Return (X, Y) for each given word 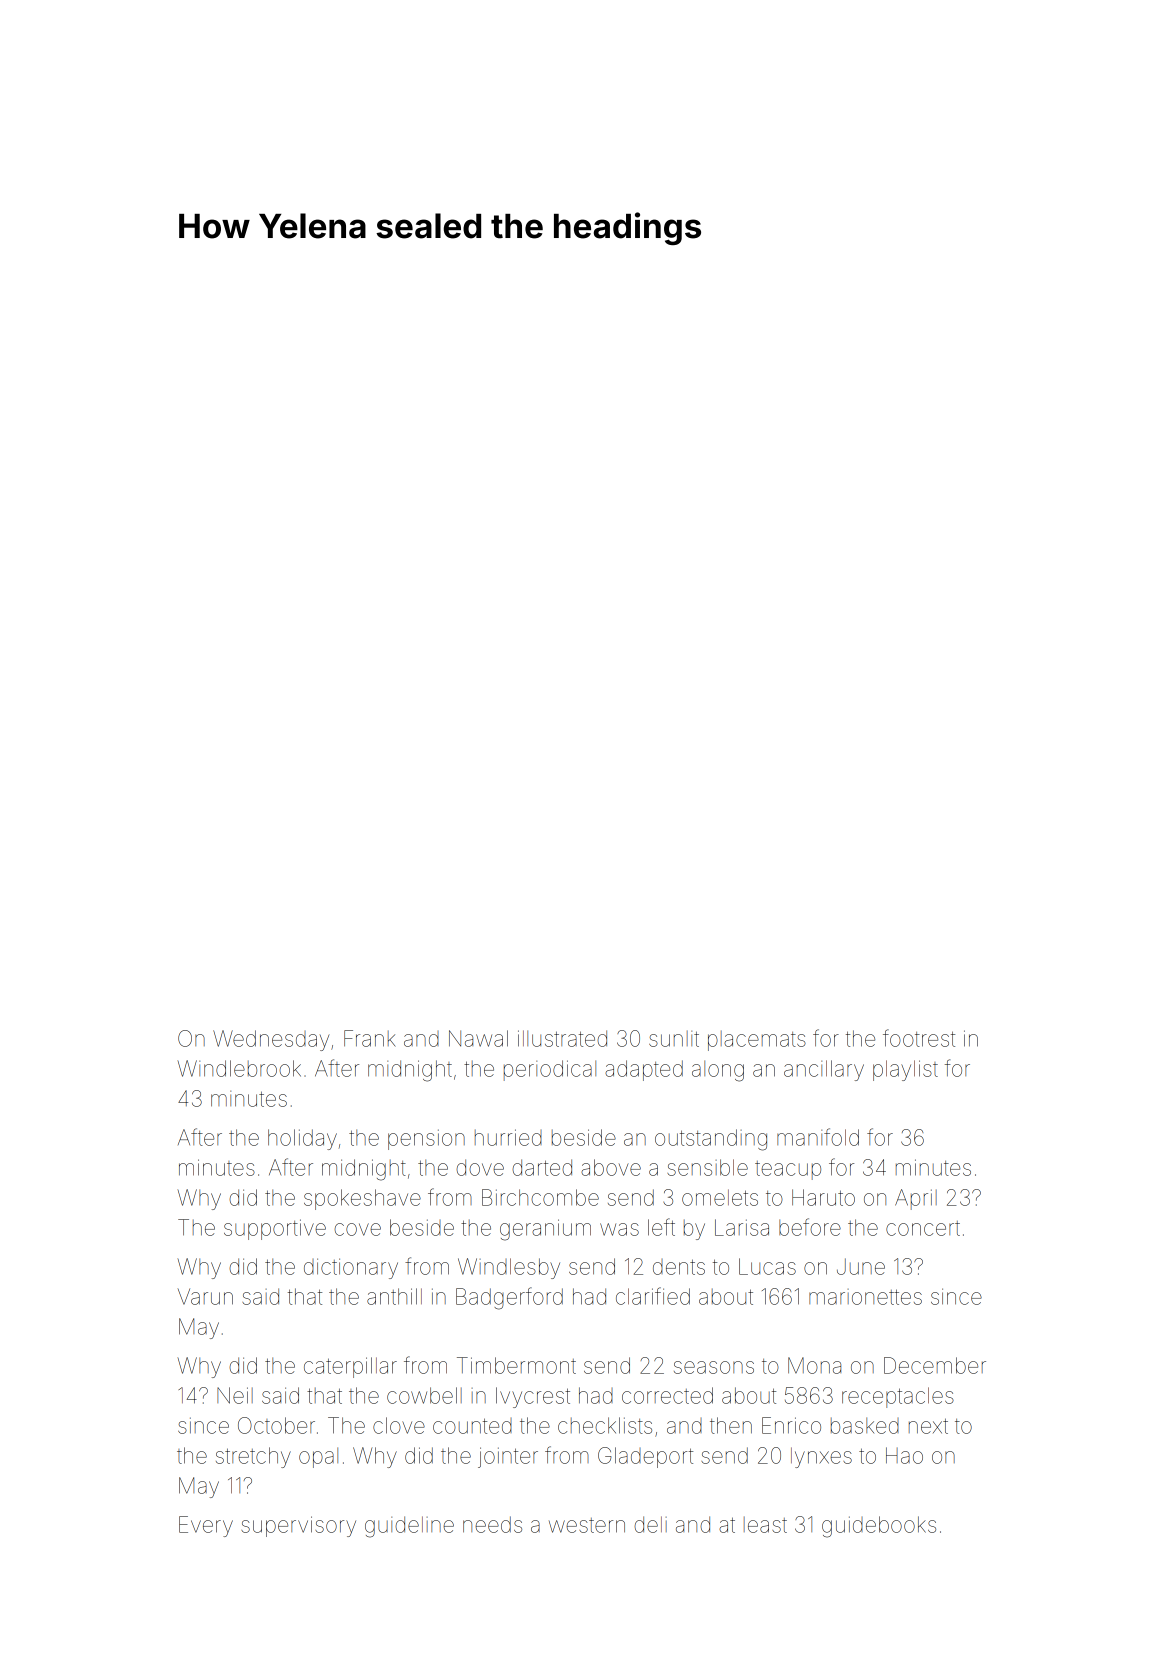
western (587, 1525)
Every (206, 1526)
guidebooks (879, 1527)
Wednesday (271, 1040)
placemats (757, 1041)
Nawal (478, 1038)
